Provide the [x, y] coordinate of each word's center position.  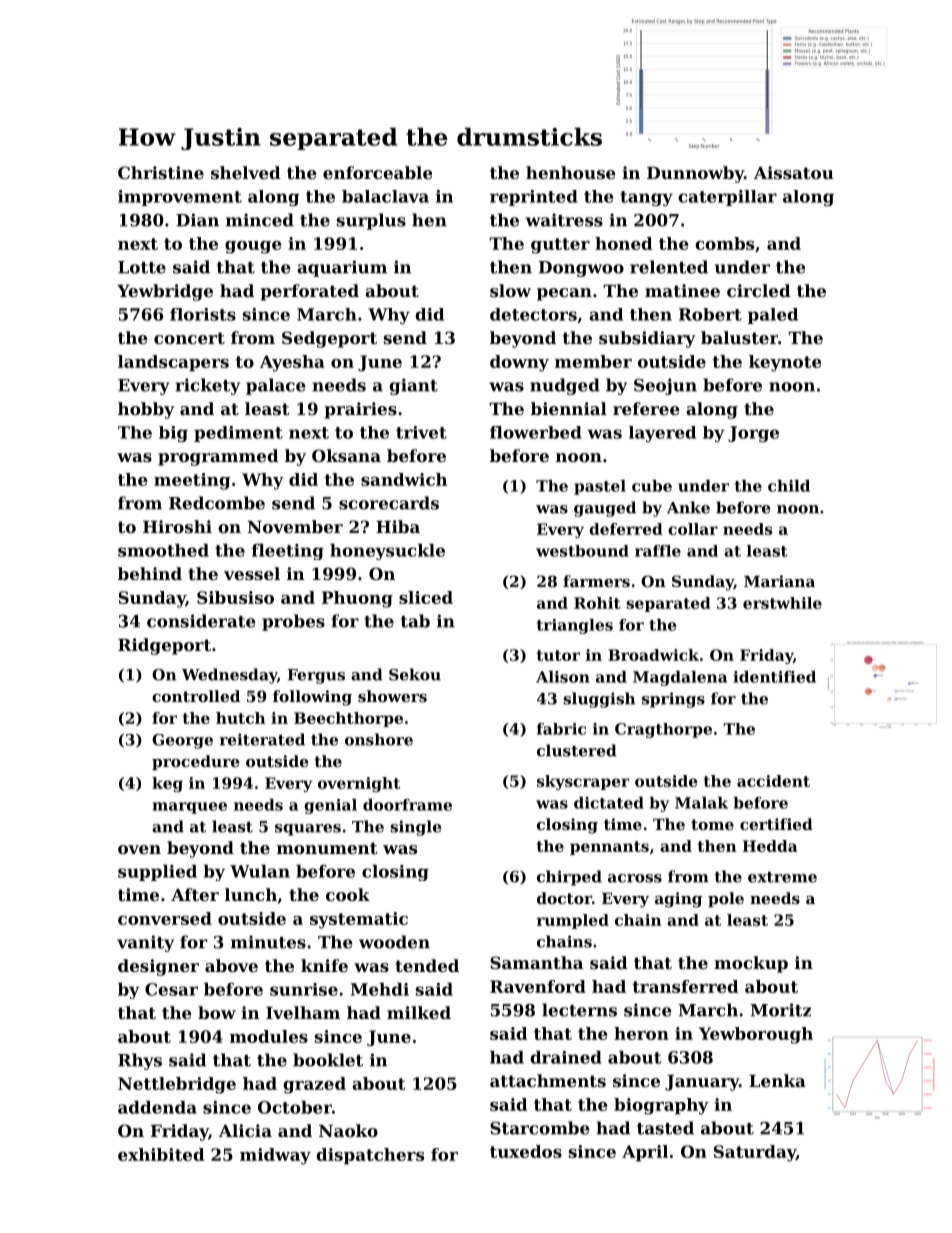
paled [773, 316]
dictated [609, 803]
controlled [196, 696]
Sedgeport [329, 339]
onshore [379, 739]
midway [275, 1156]
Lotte [142, 267]
